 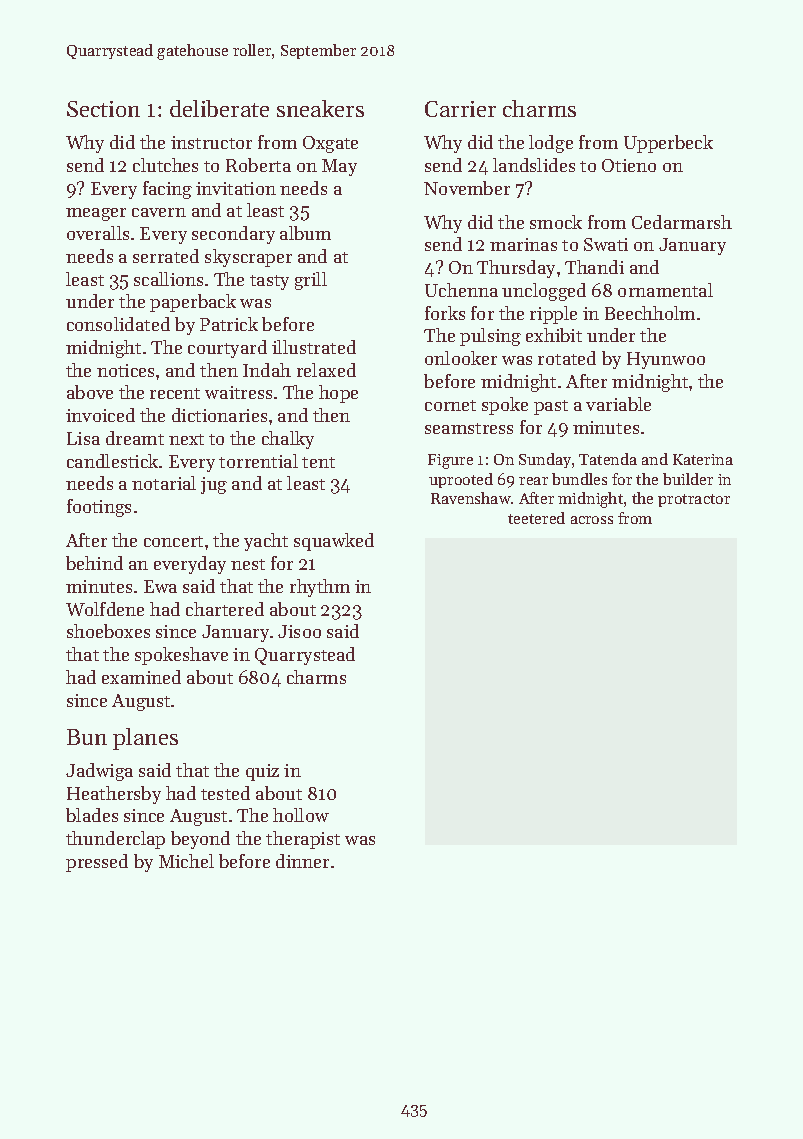 What do you see at coordinates (97, 863) in the page?
I see `pressed` at bounding box center [97, 863].
